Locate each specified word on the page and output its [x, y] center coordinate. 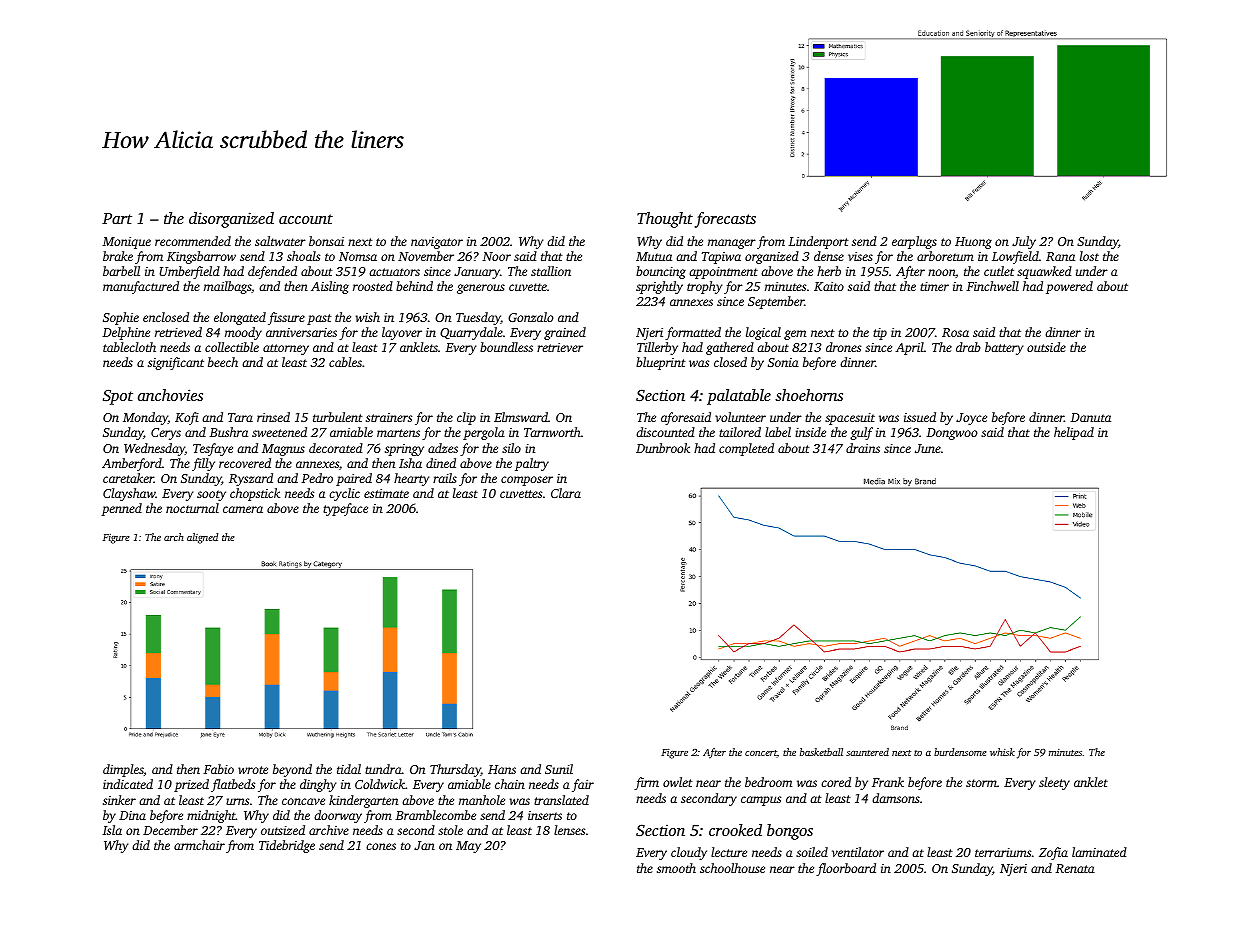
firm [646, 783]
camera [243, 509]
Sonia [783, 362]
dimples [123, 770]
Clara [566, 493]
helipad [1074, 433]
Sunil [559, 769]
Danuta [1090, 417]
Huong [973, 243]
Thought [665, 220]
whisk [1002, 752]
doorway [338, 816]
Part [117, 218]
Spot [118, 397]
